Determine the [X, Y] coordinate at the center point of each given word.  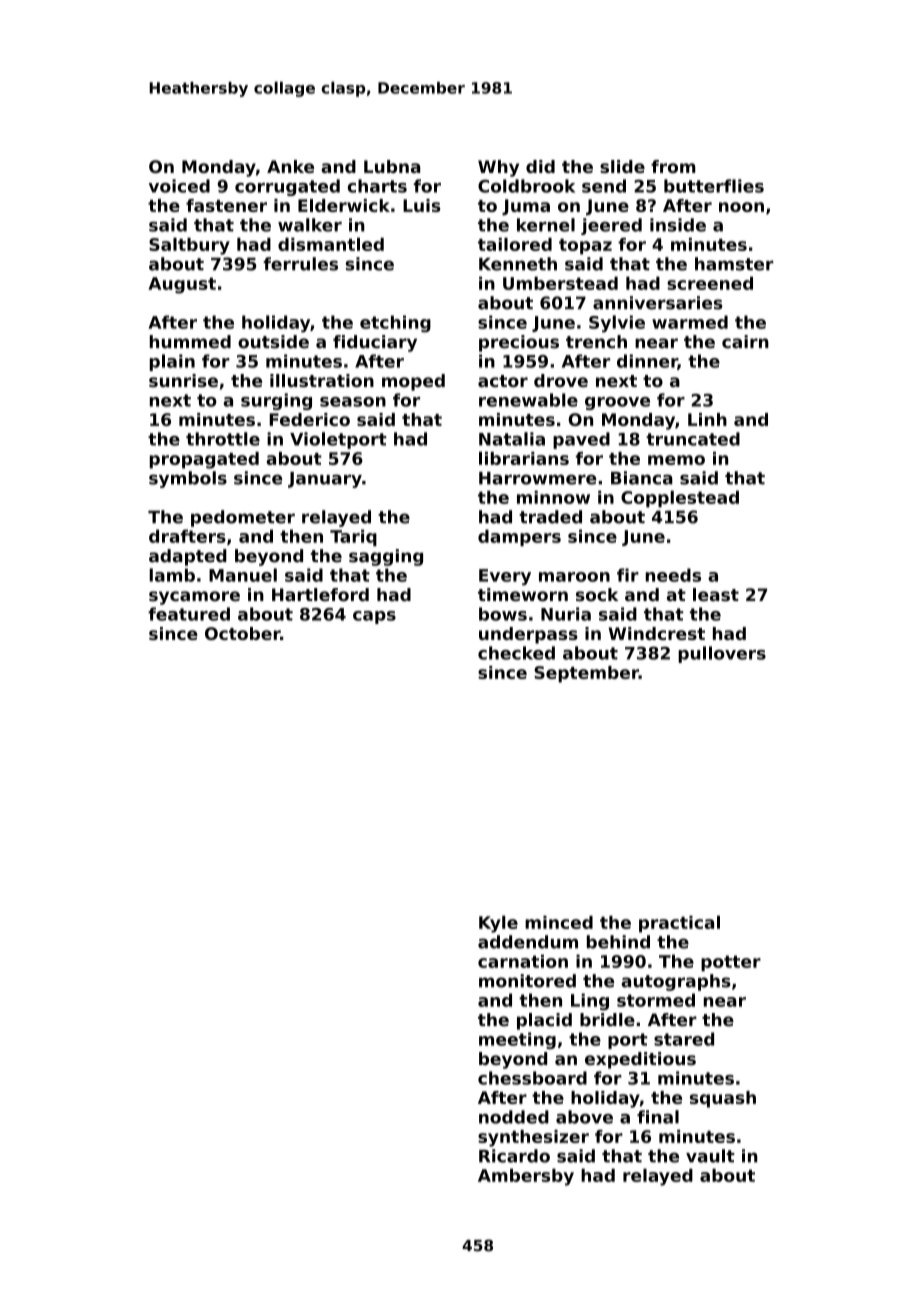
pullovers [722, 654]
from [673, 166]
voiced [179, 186]
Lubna [392, 166]
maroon [574, 577]
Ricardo [514, 1156]
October [242, 633]
